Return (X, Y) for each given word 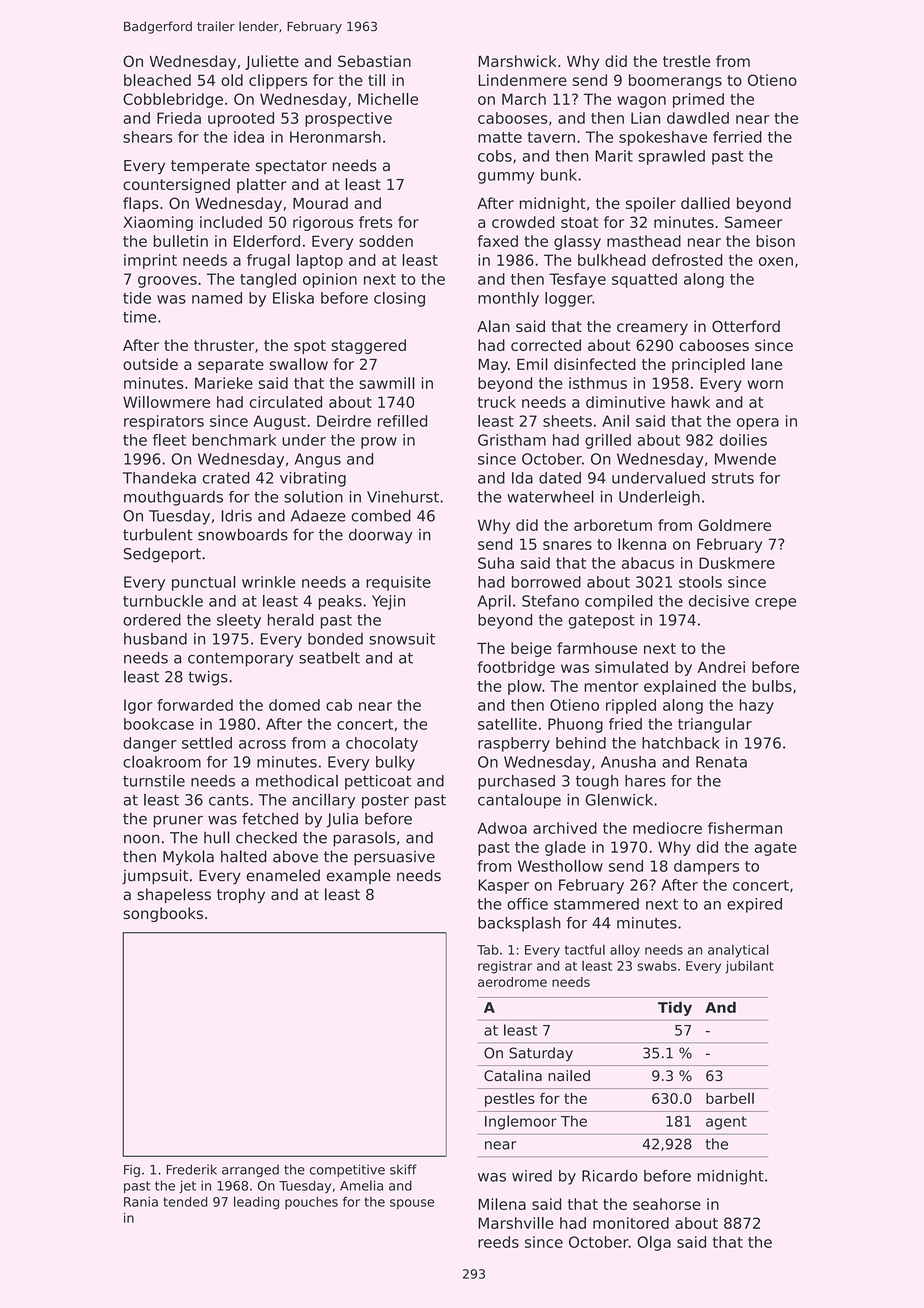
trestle (686, 61)
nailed (569, 1076)
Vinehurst (403, 497)
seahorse (667, 1204)
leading (256, 1203)
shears (147, 137)
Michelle (388, 99)
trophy (241, 895)
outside (150, 364)
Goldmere (735, 525)
